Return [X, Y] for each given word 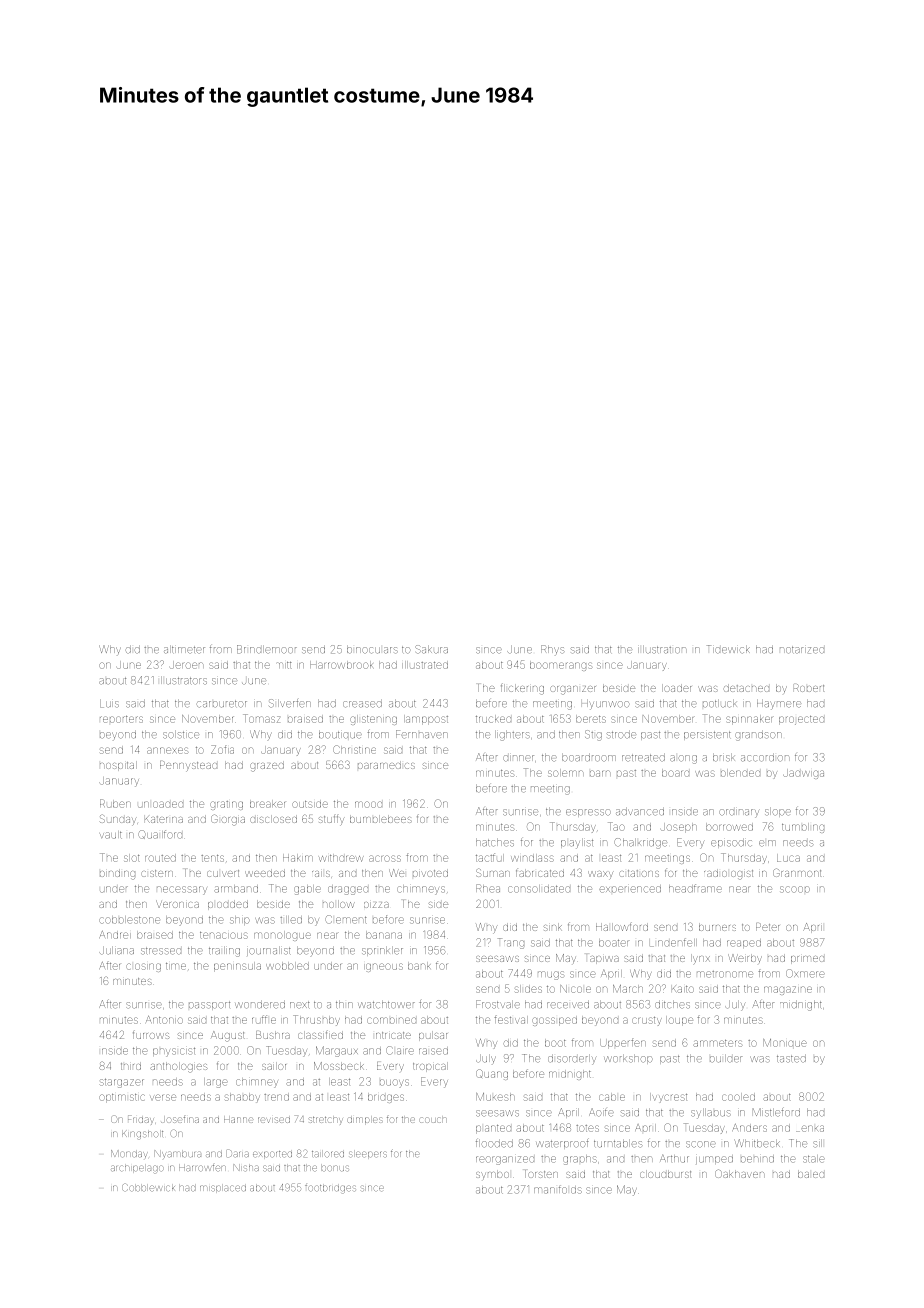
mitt [284, 665]
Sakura [431, 649]
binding [117, 874]
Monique [785, 1043]
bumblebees [381, 819]
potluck [719, 704]
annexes [167, 750]
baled [811, 1174]
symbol [492, 1174]
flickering [522, 689]
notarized [802, 650]
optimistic [122, 1098]
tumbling [803, 828]
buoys [394, 1082]
